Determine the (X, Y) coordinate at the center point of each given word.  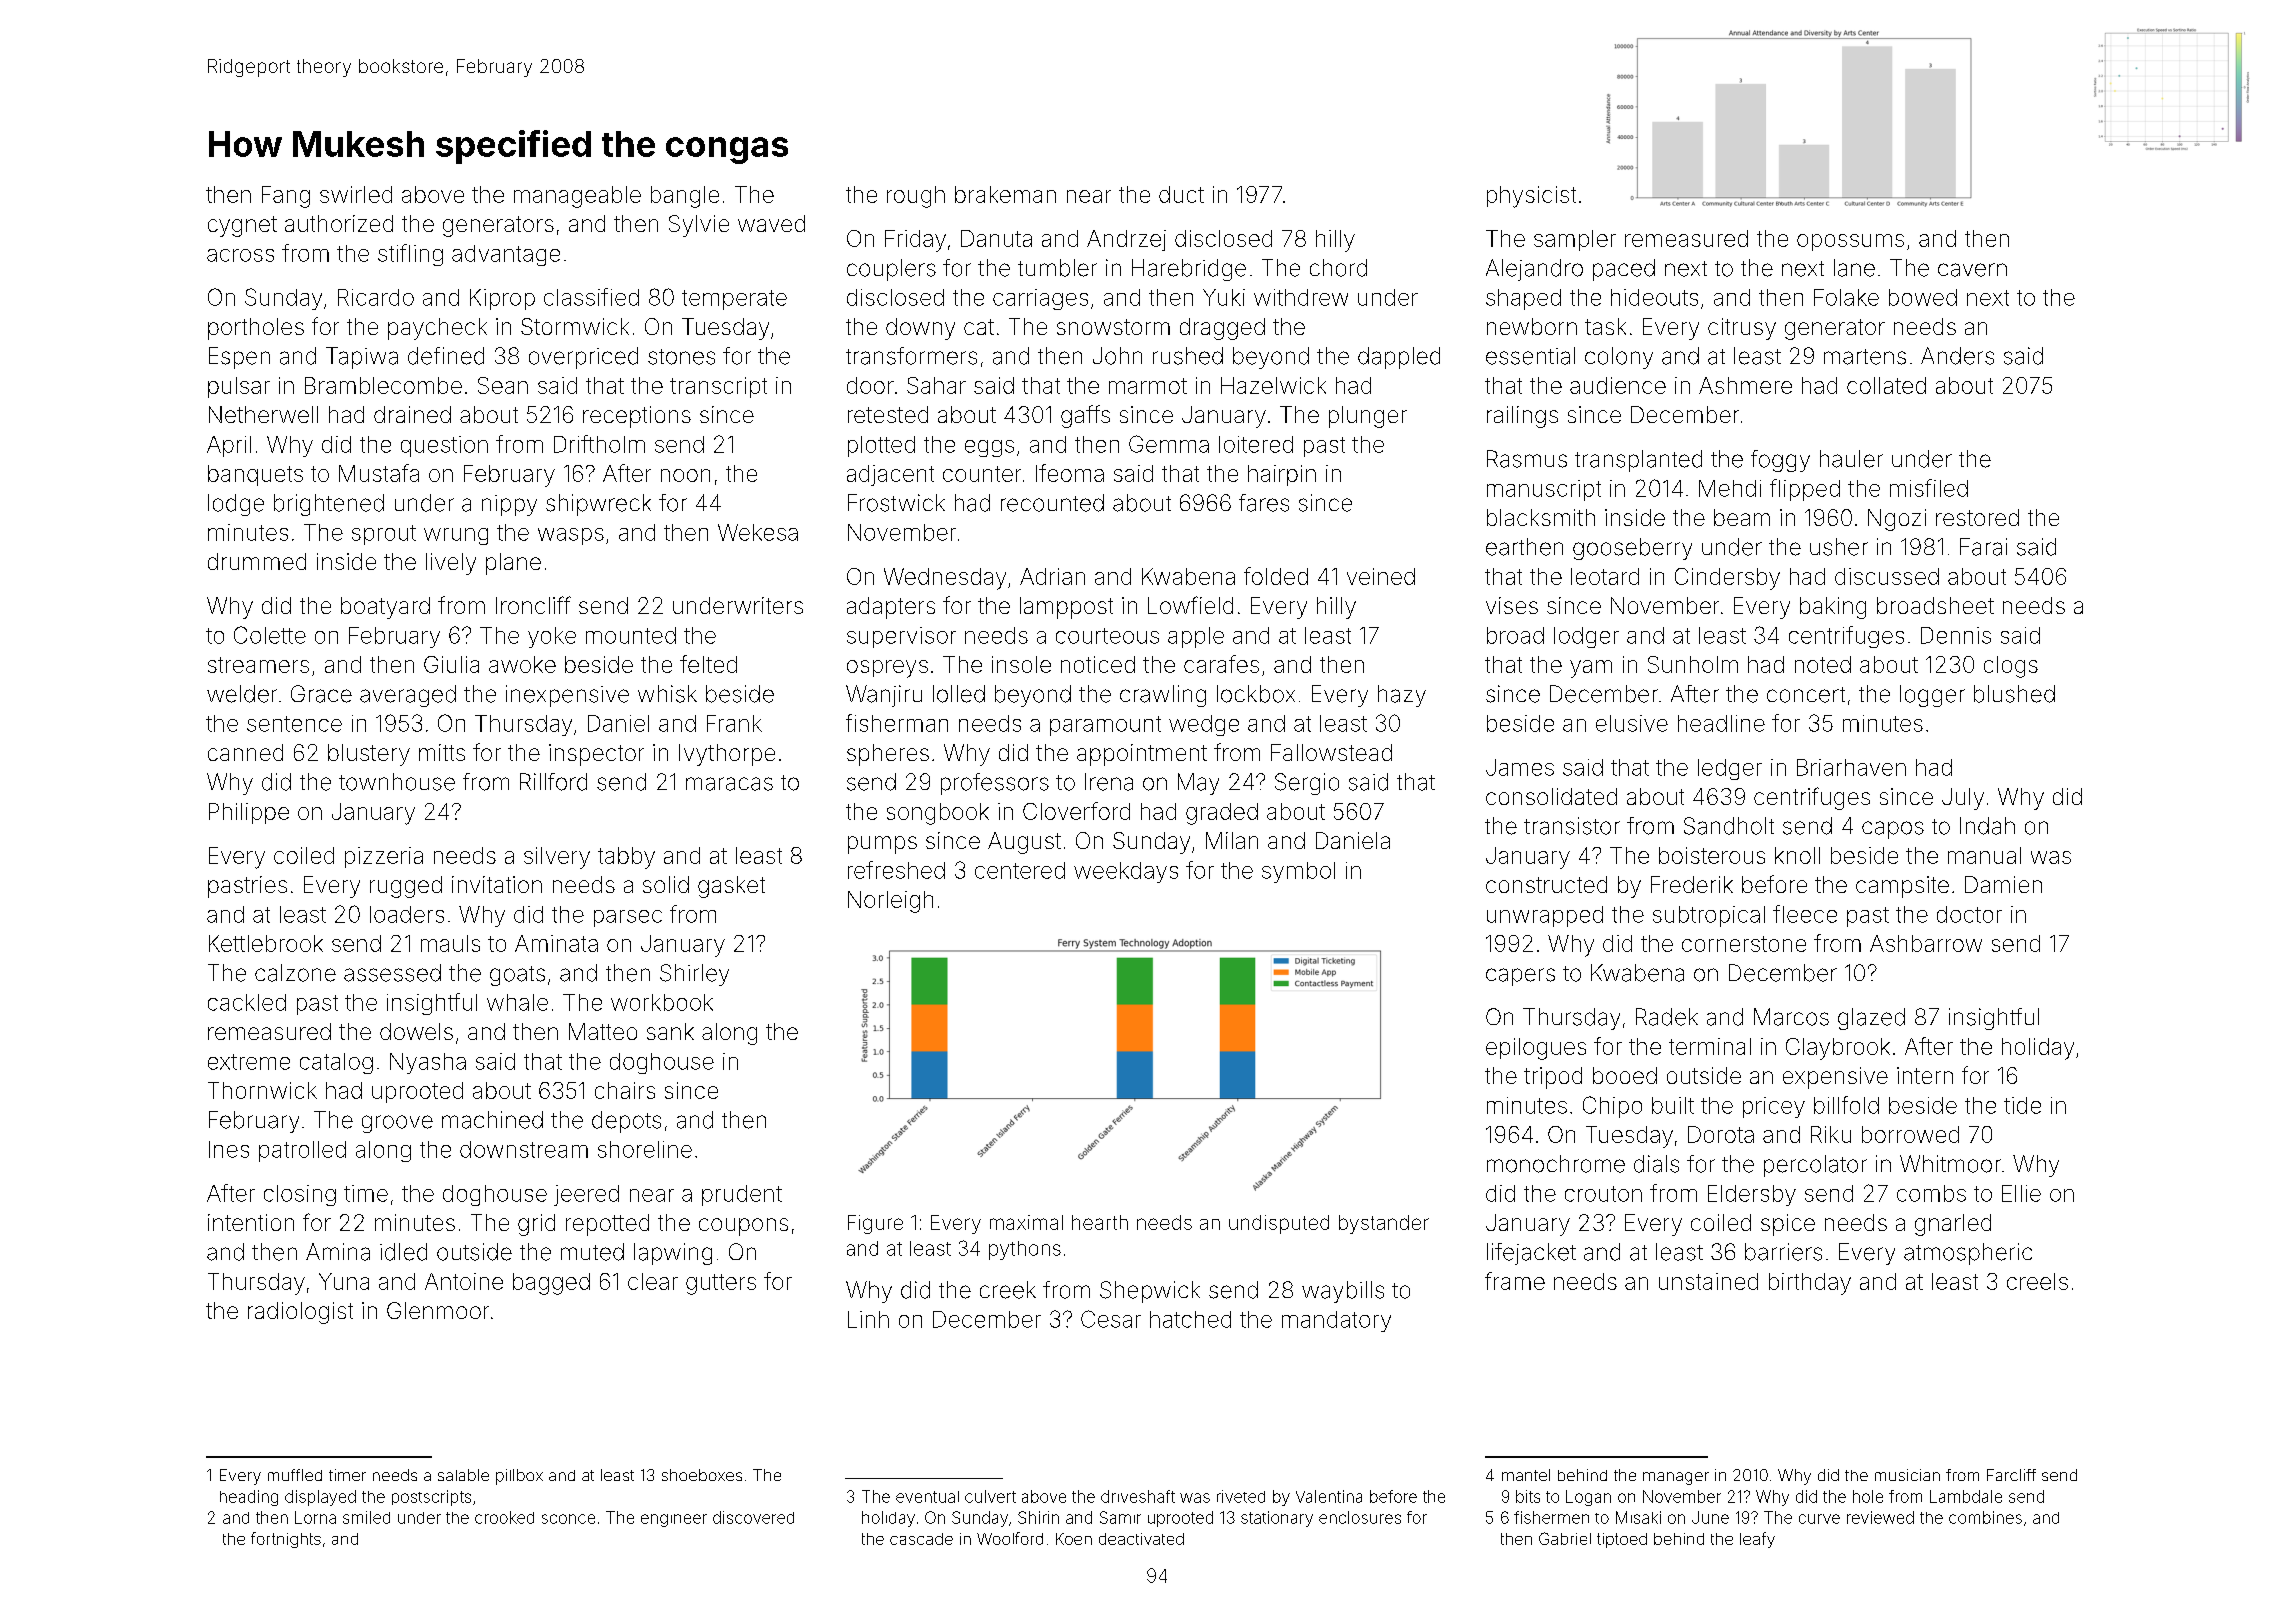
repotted (607, 1225)
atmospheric (1968, 1254)
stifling (410, 255)
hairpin (1282, 475)
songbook (938, 814)
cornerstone (1744, 944)
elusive (1632, 723)
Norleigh (890, 902)
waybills (1343, 1292)
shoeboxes (702, 1475)
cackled (247, 1002)
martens (1865, 357)
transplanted (1638, 461)
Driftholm (599, 444)
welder (242, 694)
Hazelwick (1273, 385)
